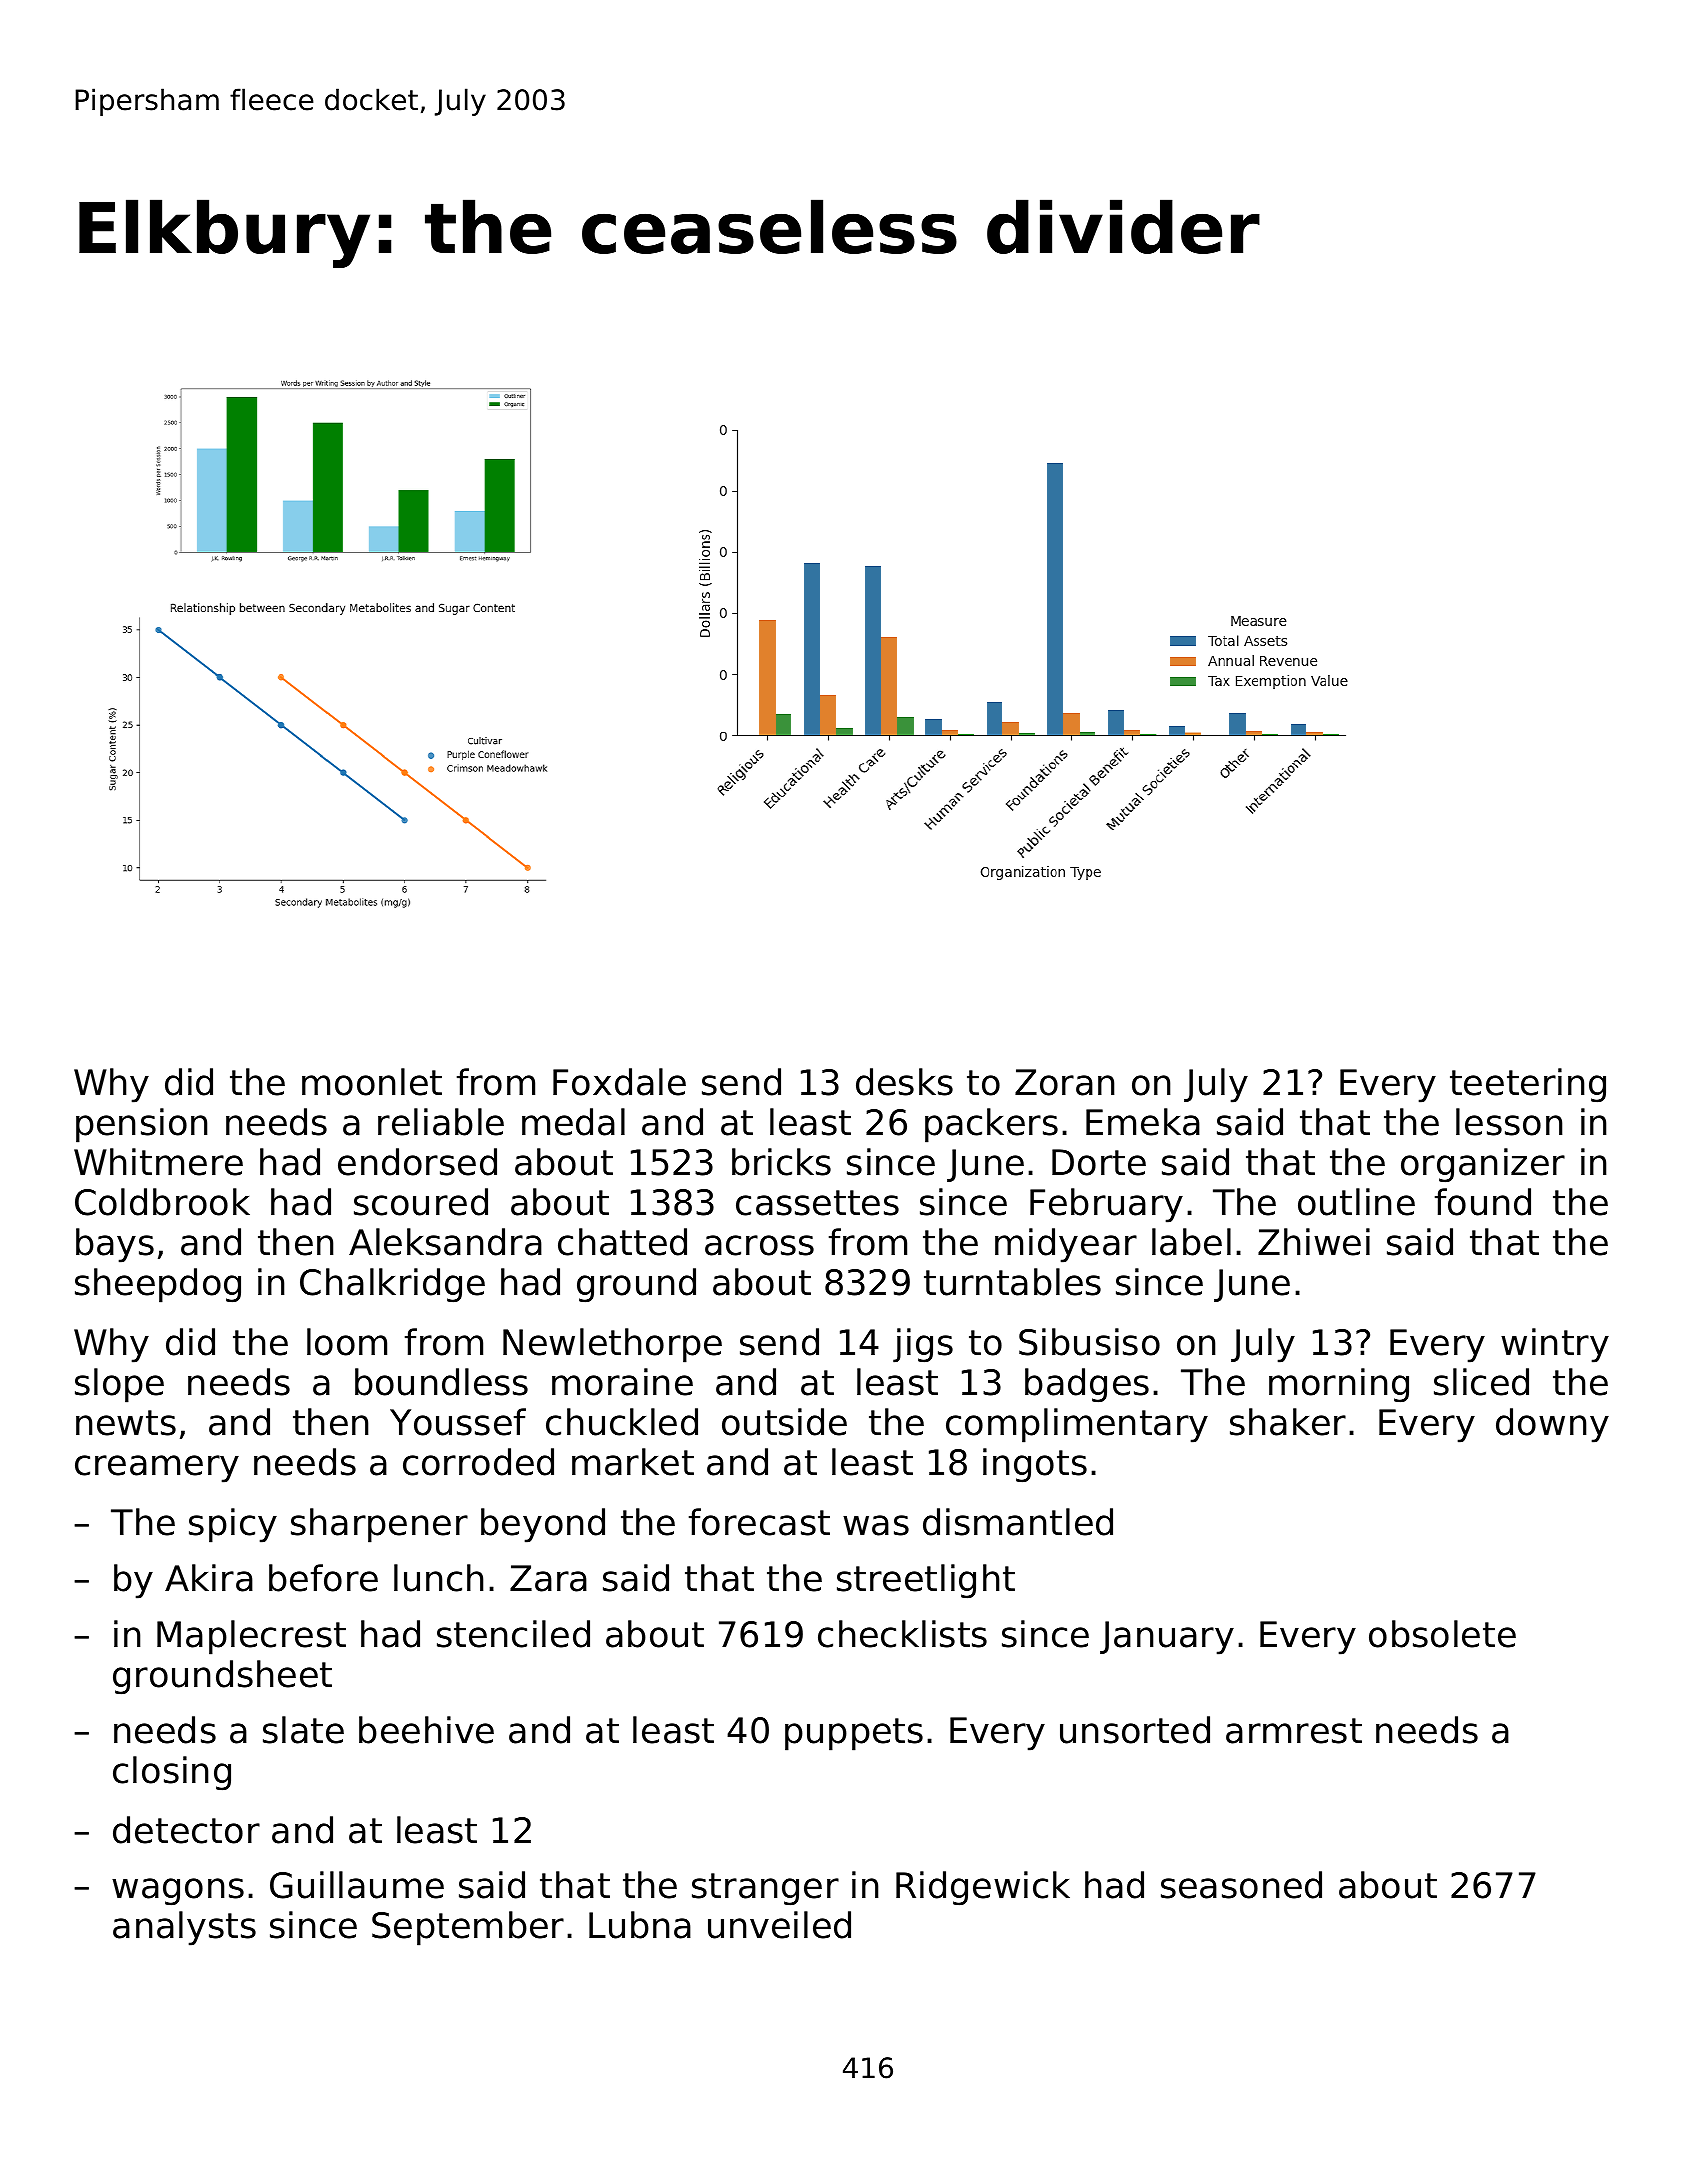  I want to click on downy, so click(1552, 1425).
